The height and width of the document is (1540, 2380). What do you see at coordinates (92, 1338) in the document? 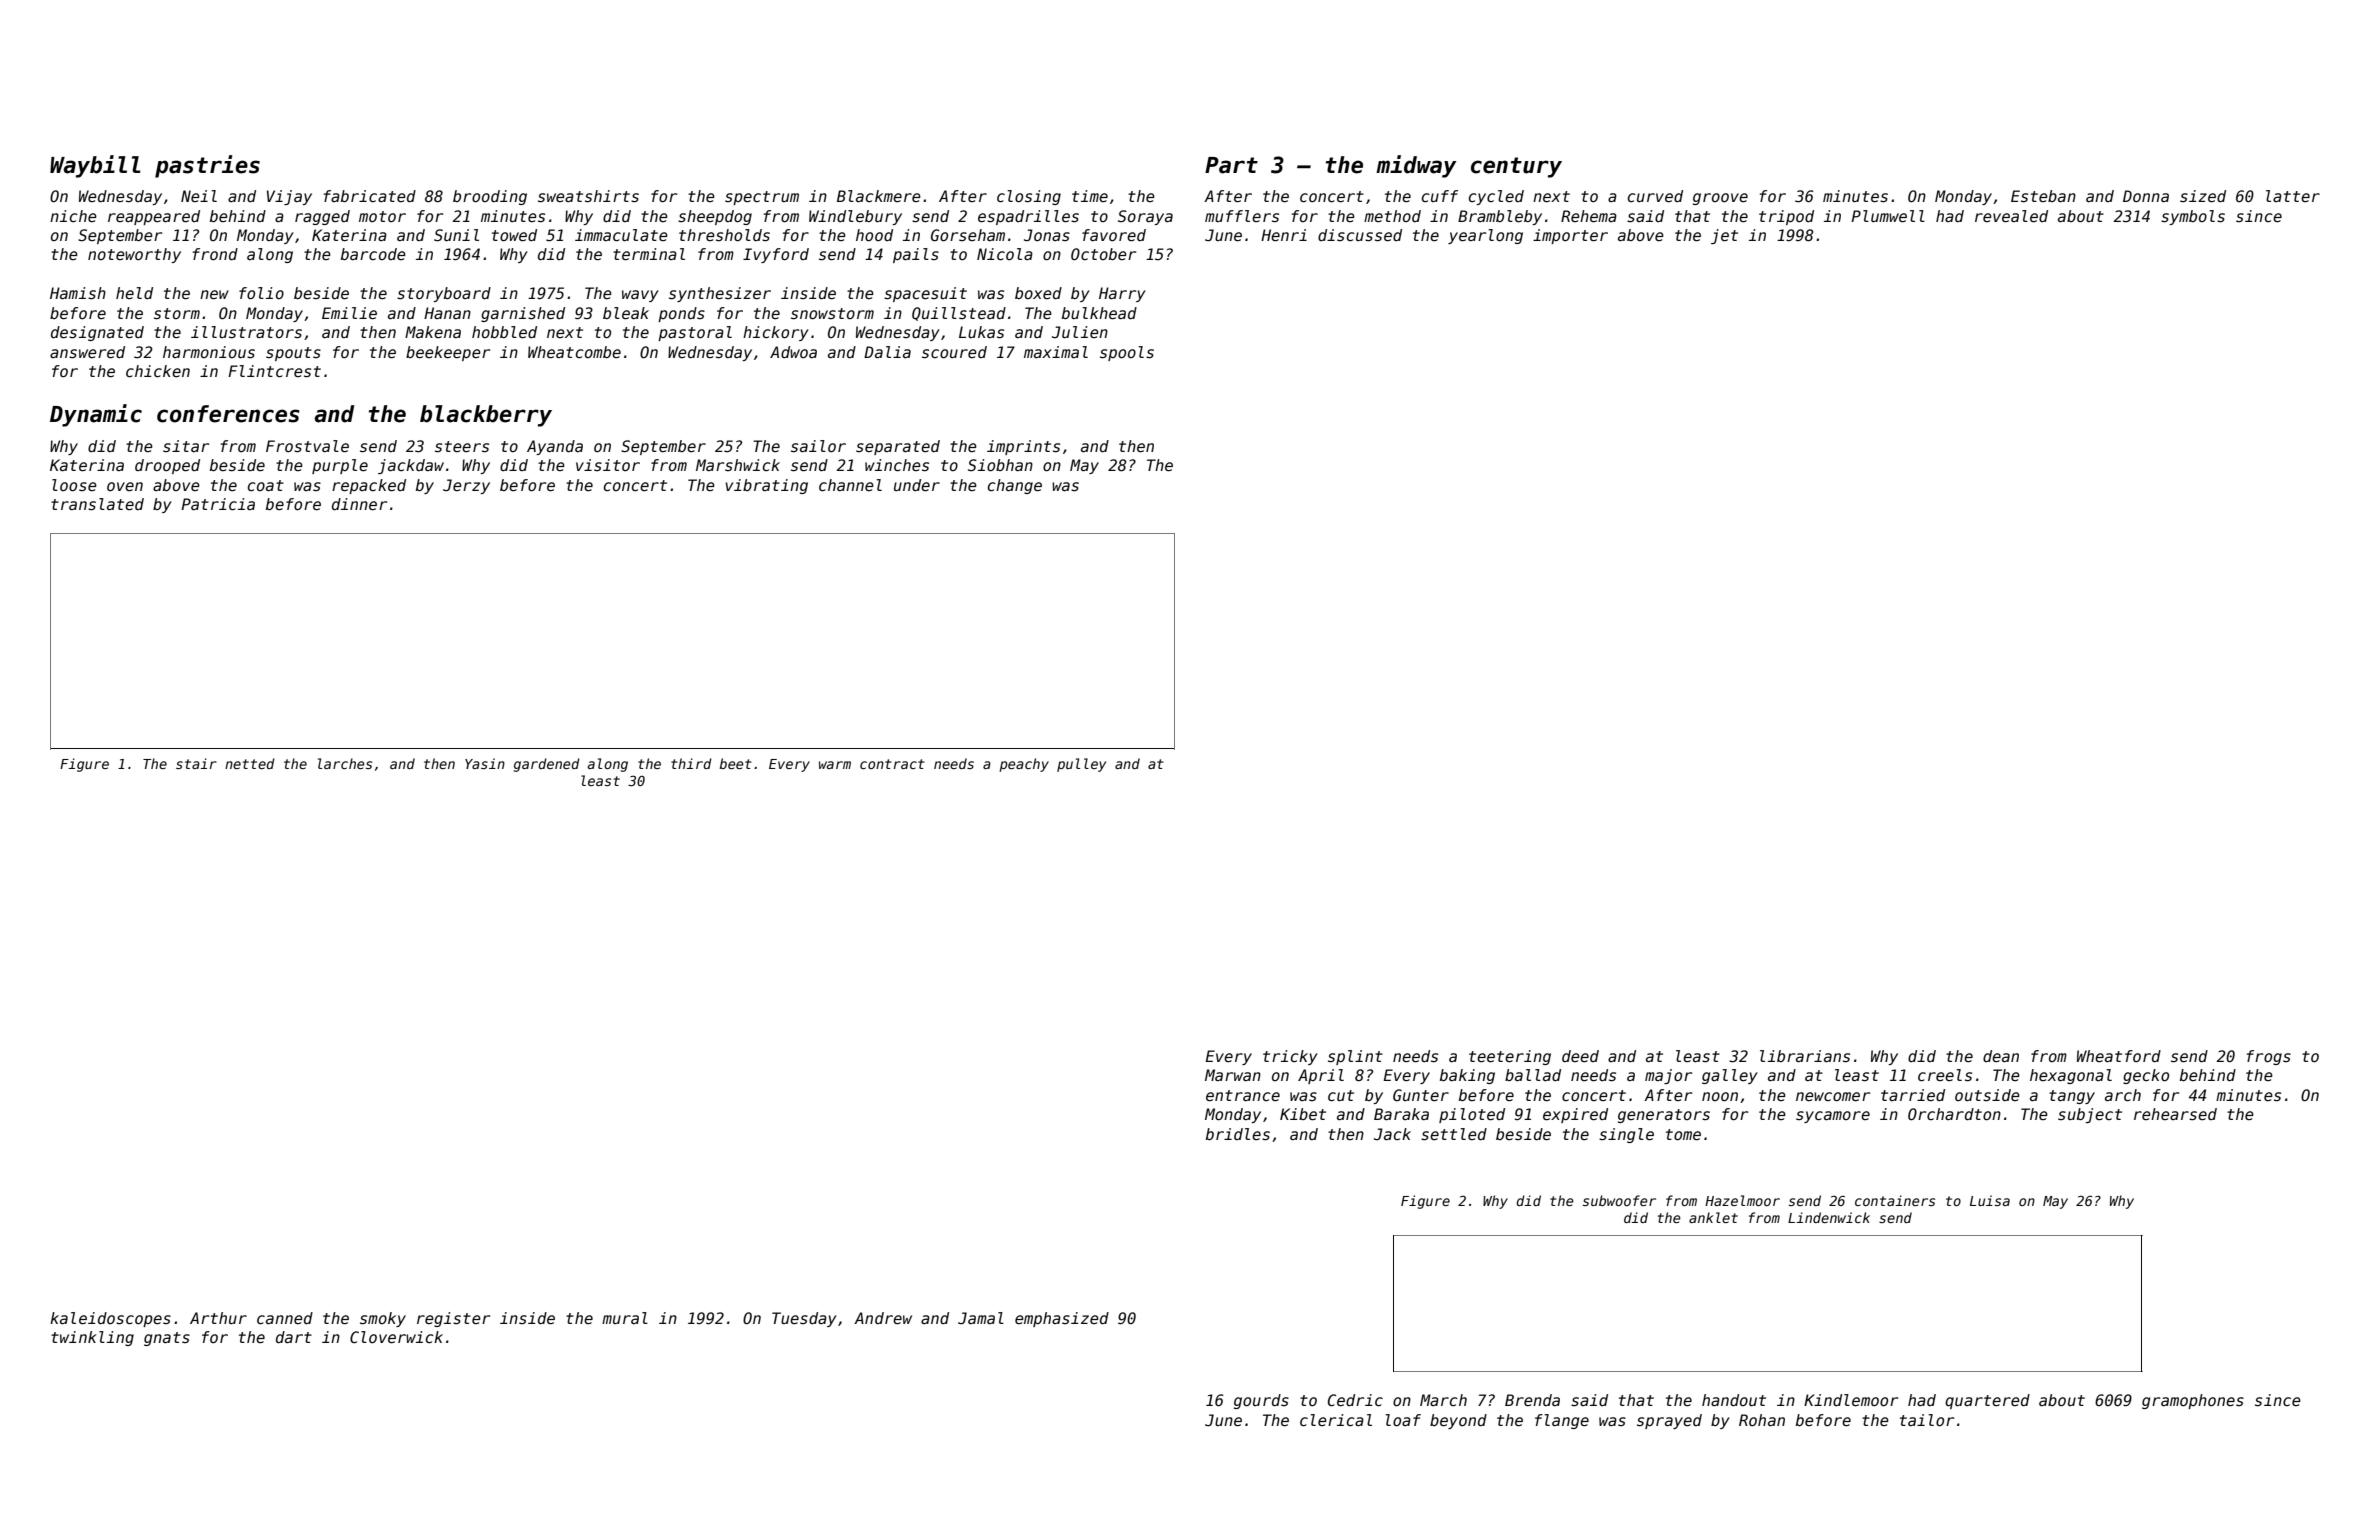
I see `twinkling` at bounding box center [92, 1338].
